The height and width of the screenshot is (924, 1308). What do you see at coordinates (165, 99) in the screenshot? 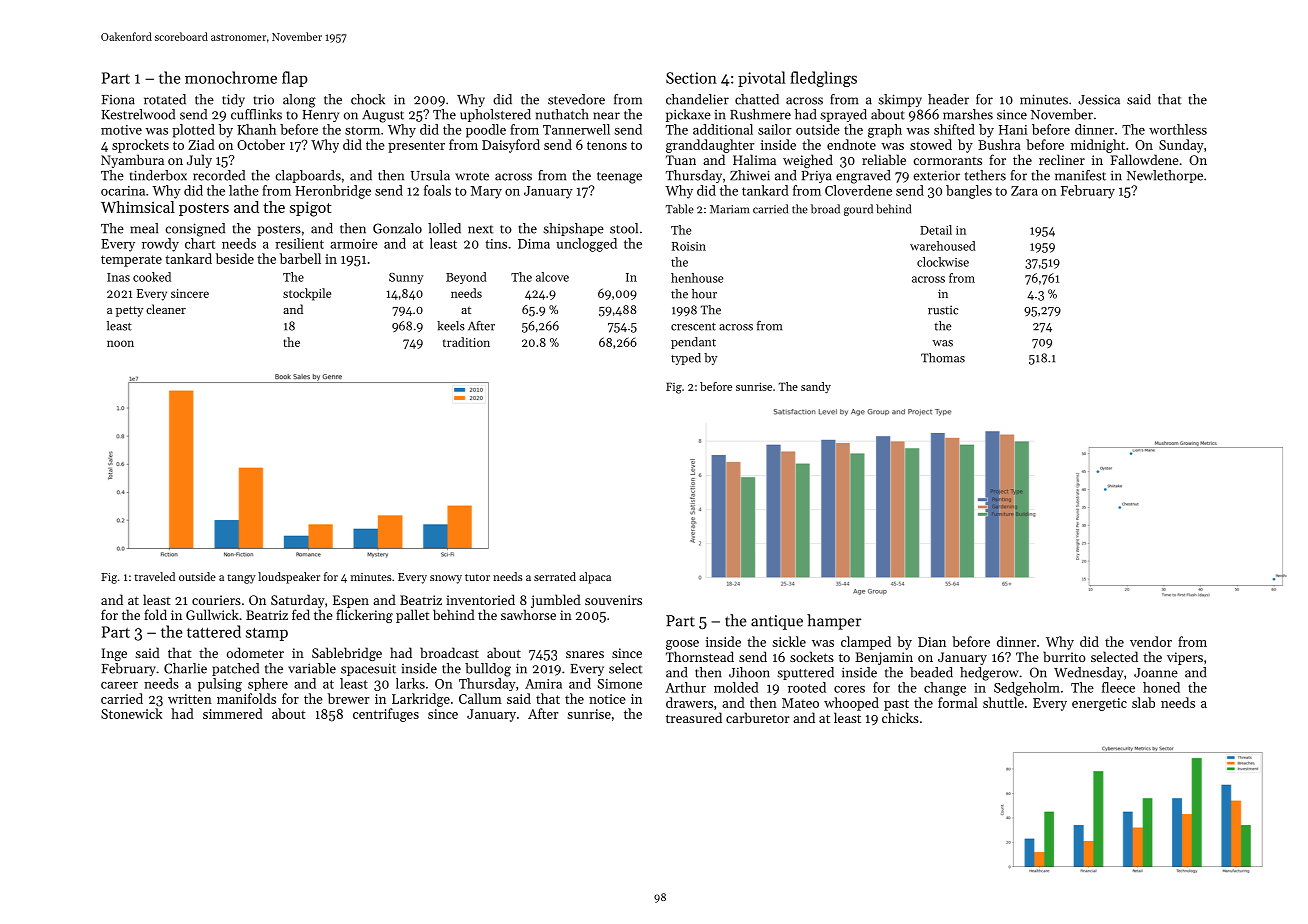
I see `rotated` at bounding box center [165, 99].
